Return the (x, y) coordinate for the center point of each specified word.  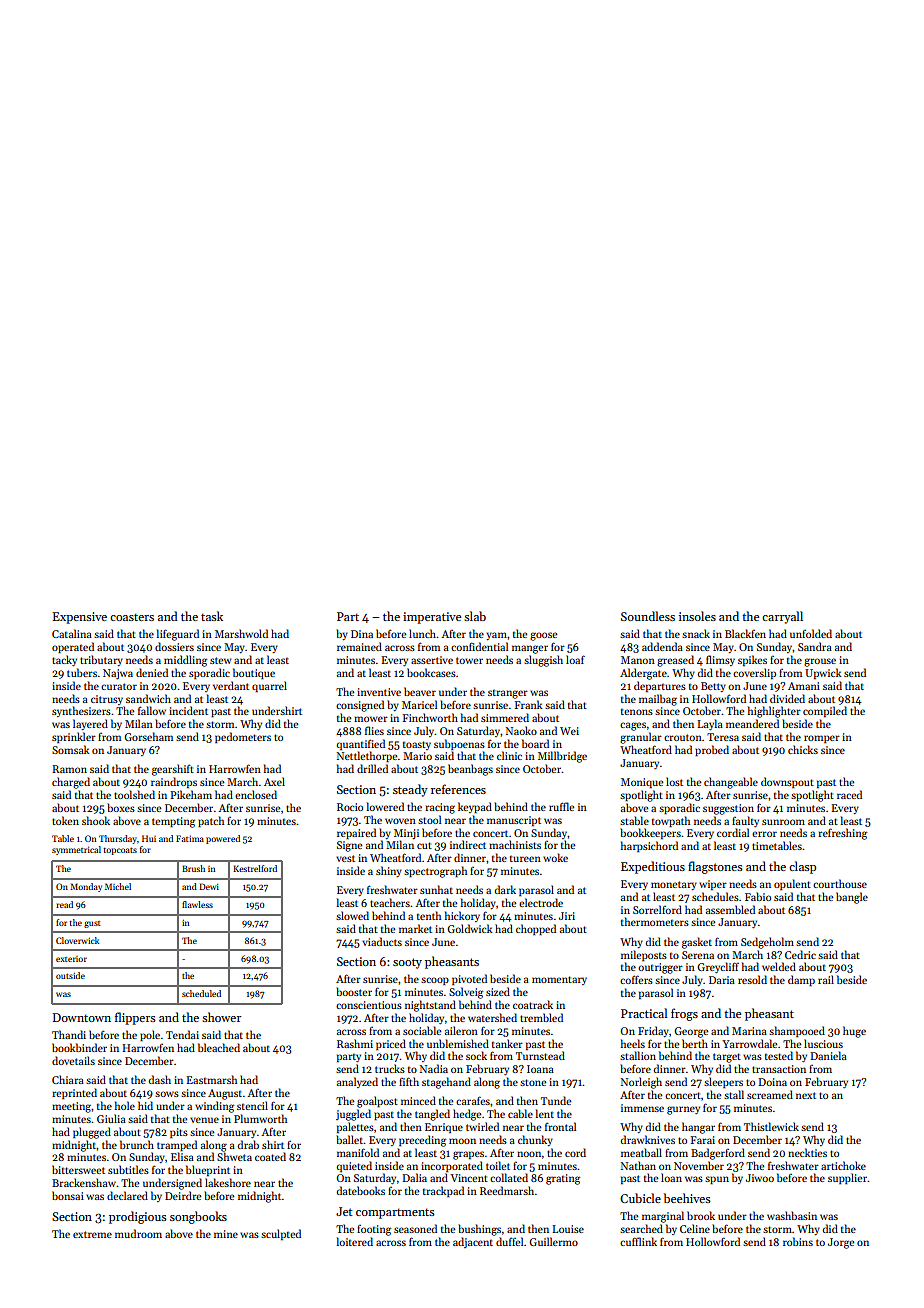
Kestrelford (255, 868)
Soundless (648, 616)
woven (400, 821)
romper (822, 739)
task (212, 616)
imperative (432, 618)
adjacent (473, 1242)
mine (226, 1234)
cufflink (638, 1241)
